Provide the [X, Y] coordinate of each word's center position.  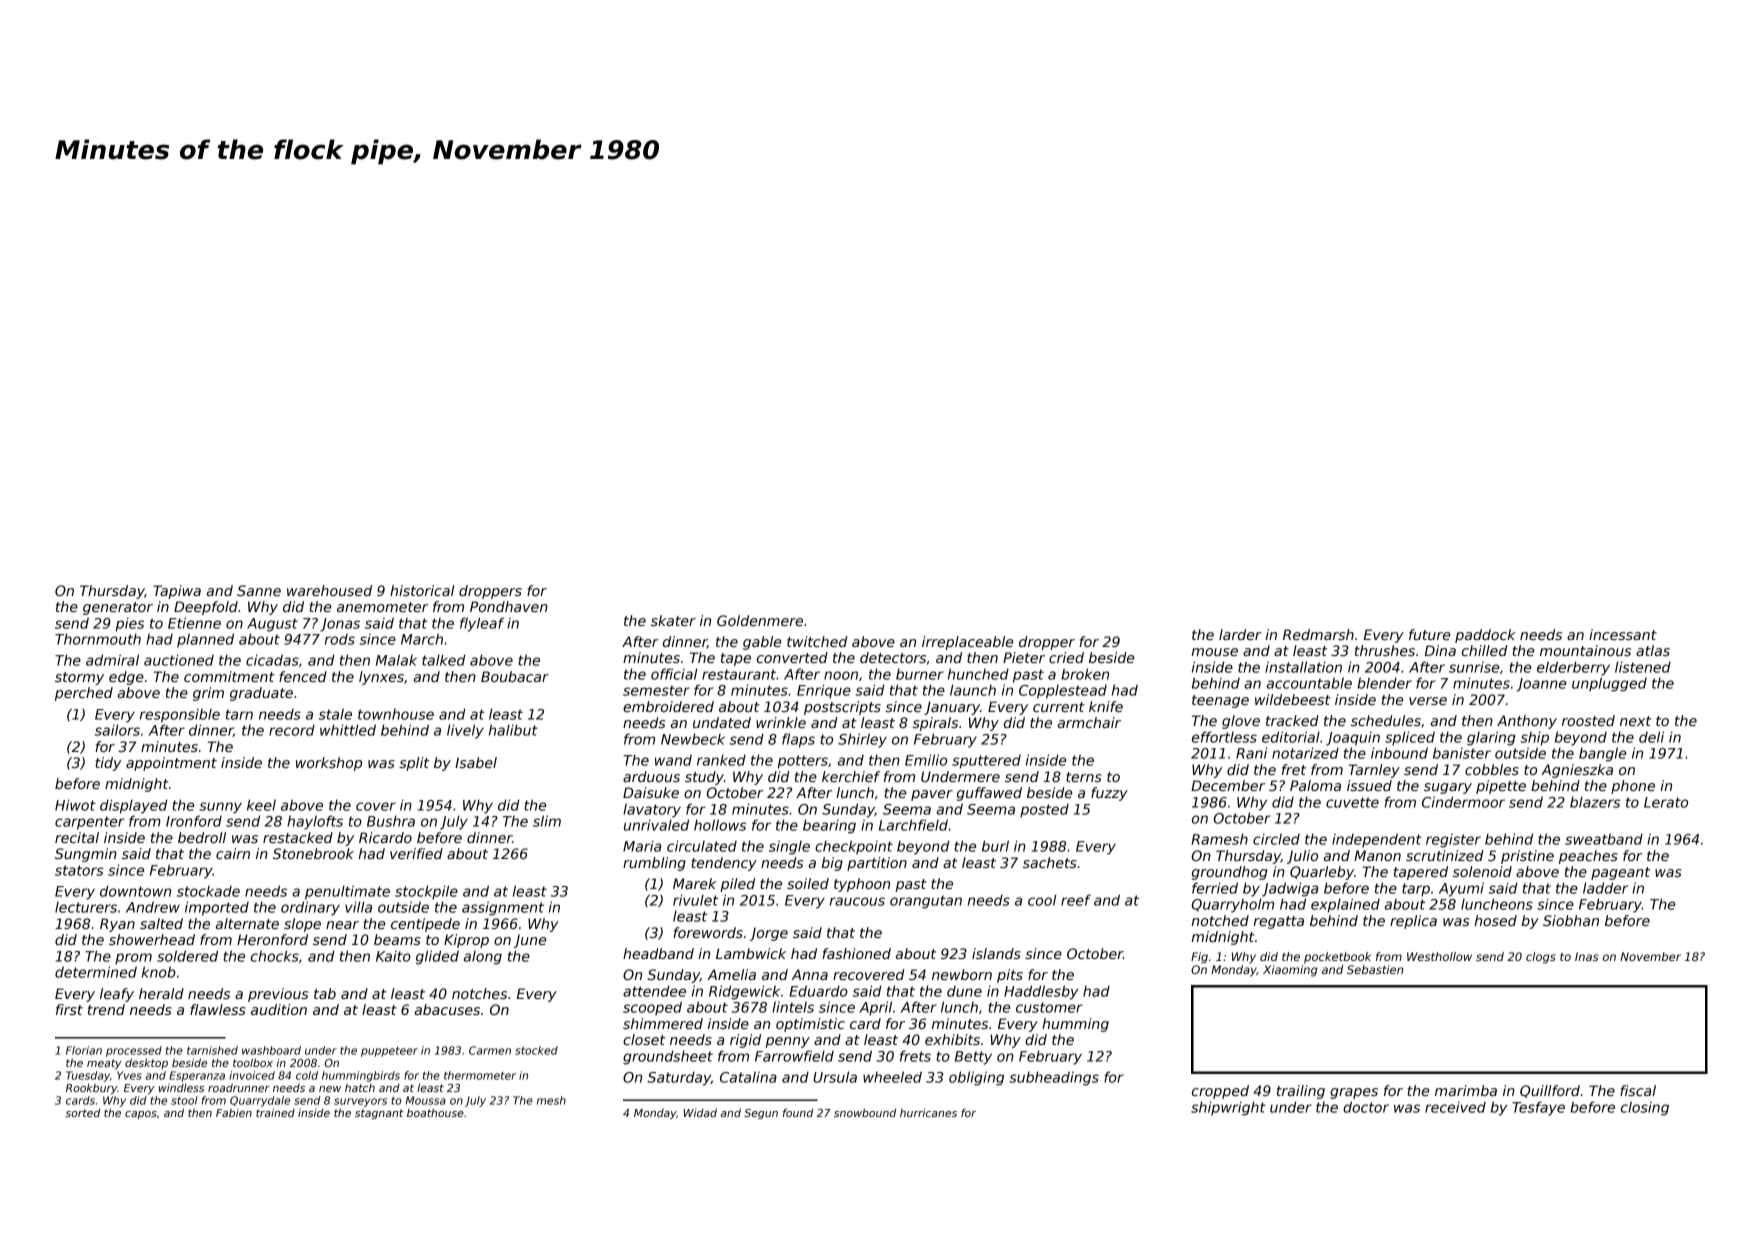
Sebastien [1375, 969]
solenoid [1482, 871]
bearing [829, 826]
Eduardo [818, 991]
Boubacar [515, 676]
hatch [360, 1088]
